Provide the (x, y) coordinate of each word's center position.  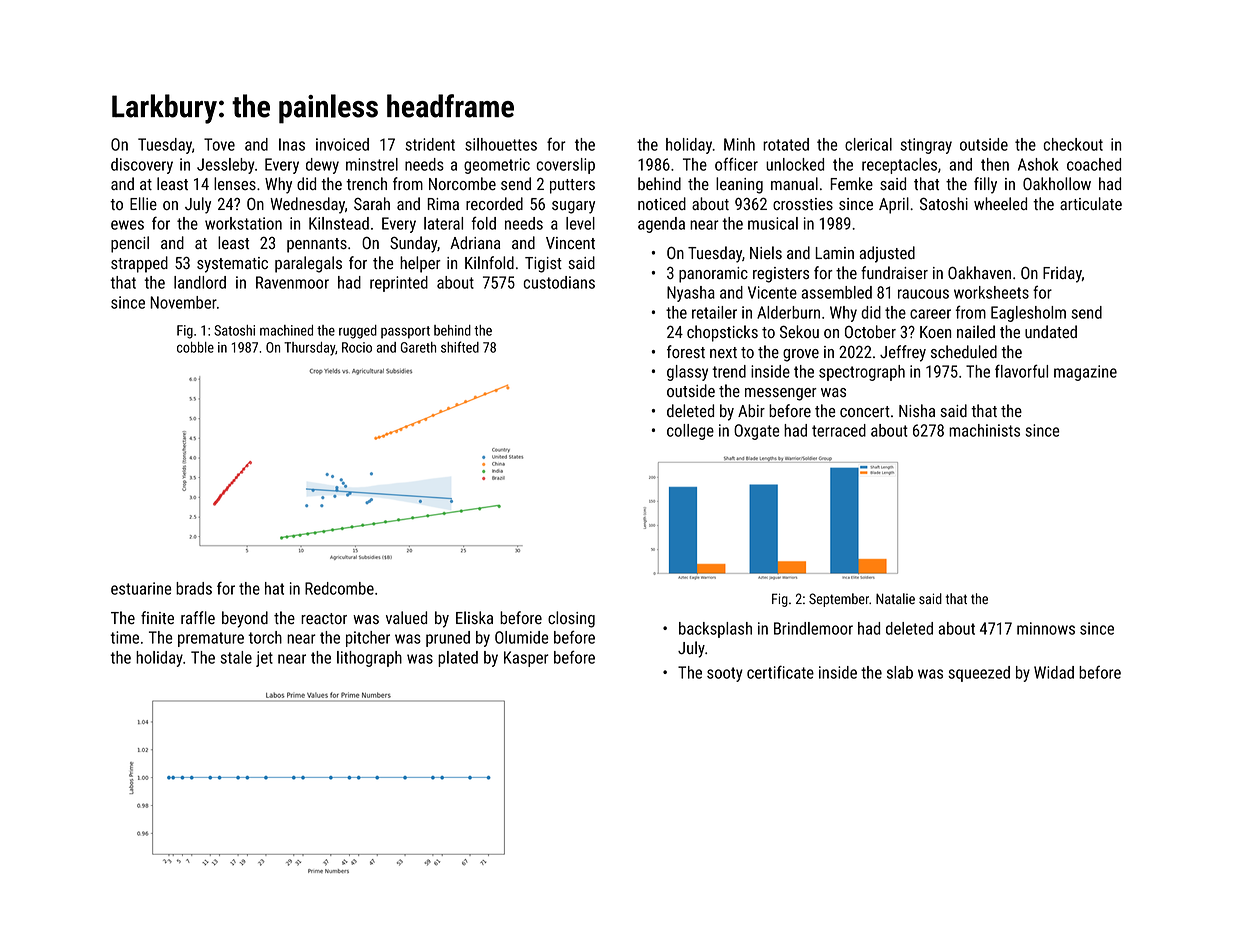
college (690, 432)
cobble (195, 347)
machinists (984, 430)
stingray (926, 146)
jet (264, 659)
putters (572, 186)
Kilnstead (339, 223)
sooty (725, 674)
